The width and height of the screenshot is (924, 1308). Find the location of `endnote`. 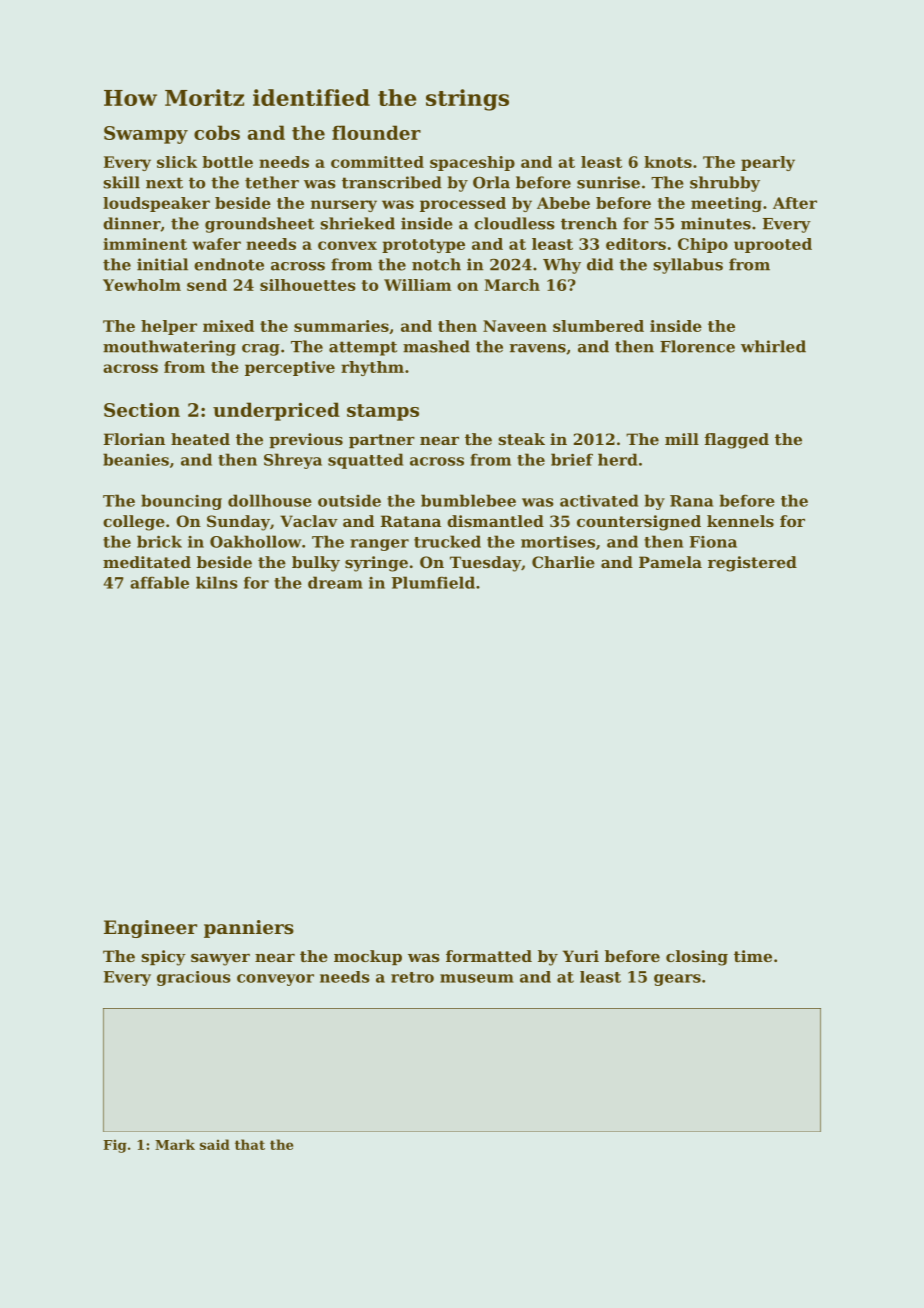

endnote is located at coordinates (229, 264).
